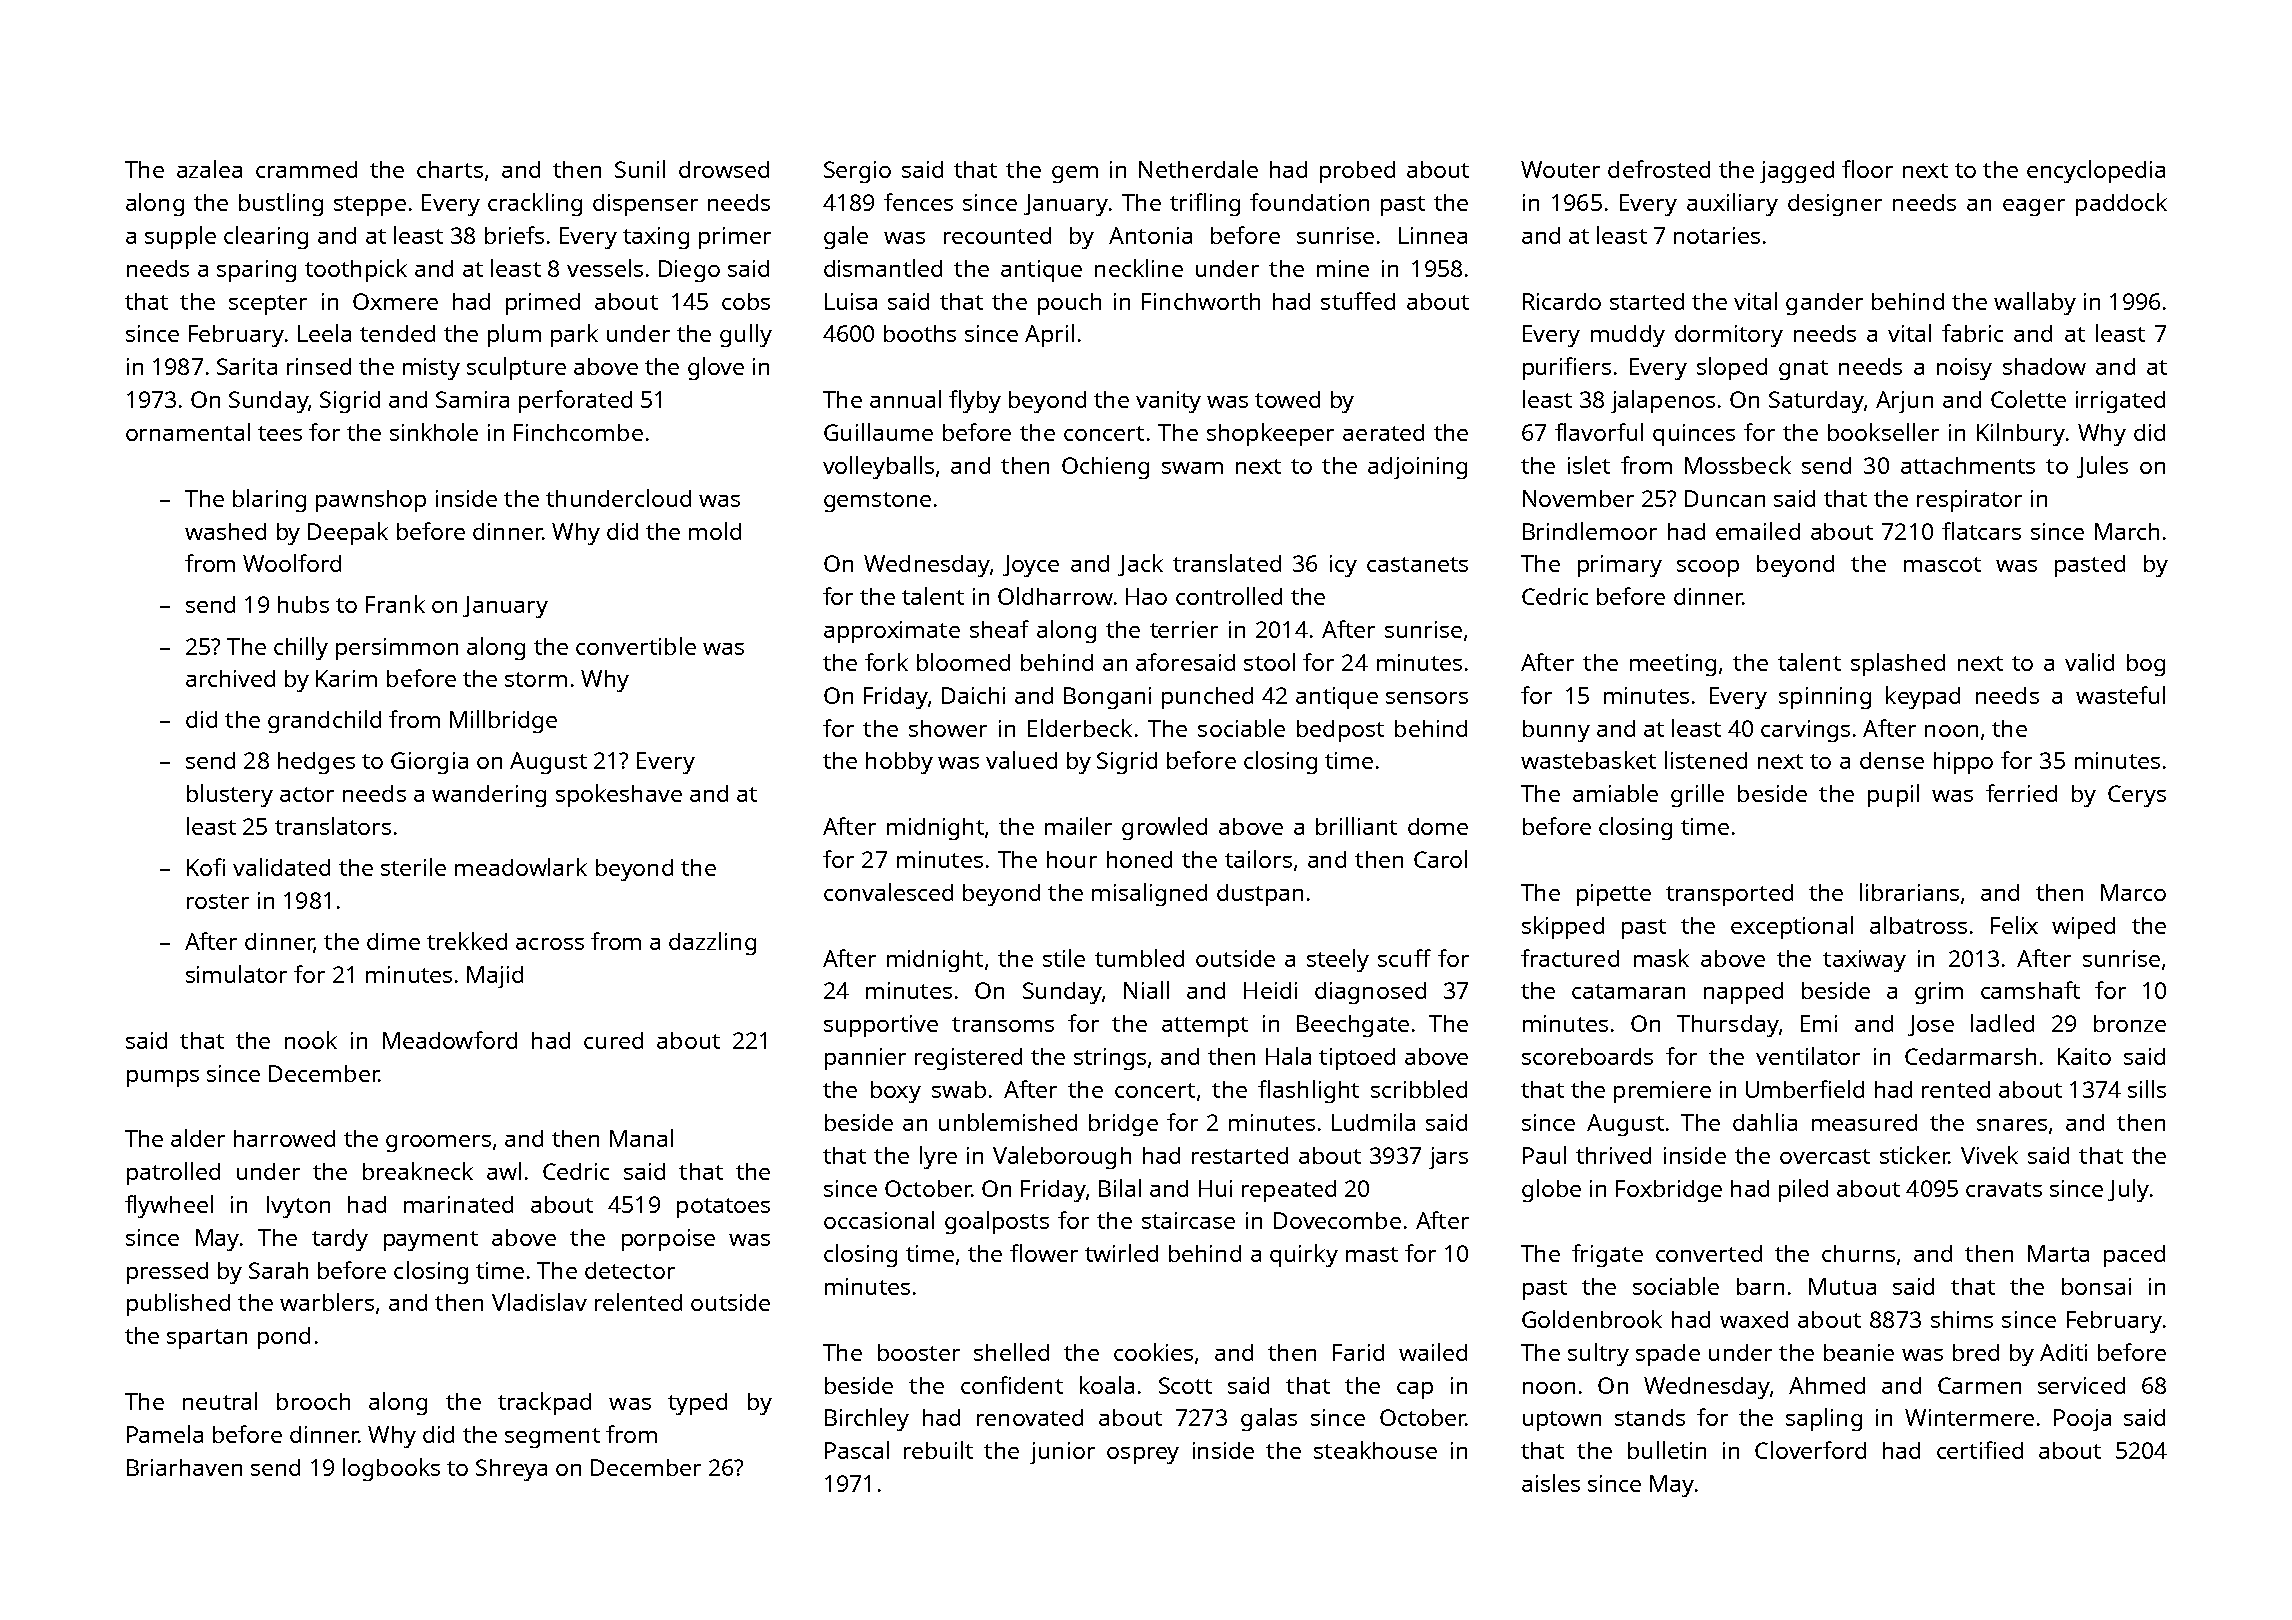 The height and width of the screenshot is (1620, 2292). Describe the element at coordinates (434, 432) in the screenshot. I see `sinkhole` at that location.
